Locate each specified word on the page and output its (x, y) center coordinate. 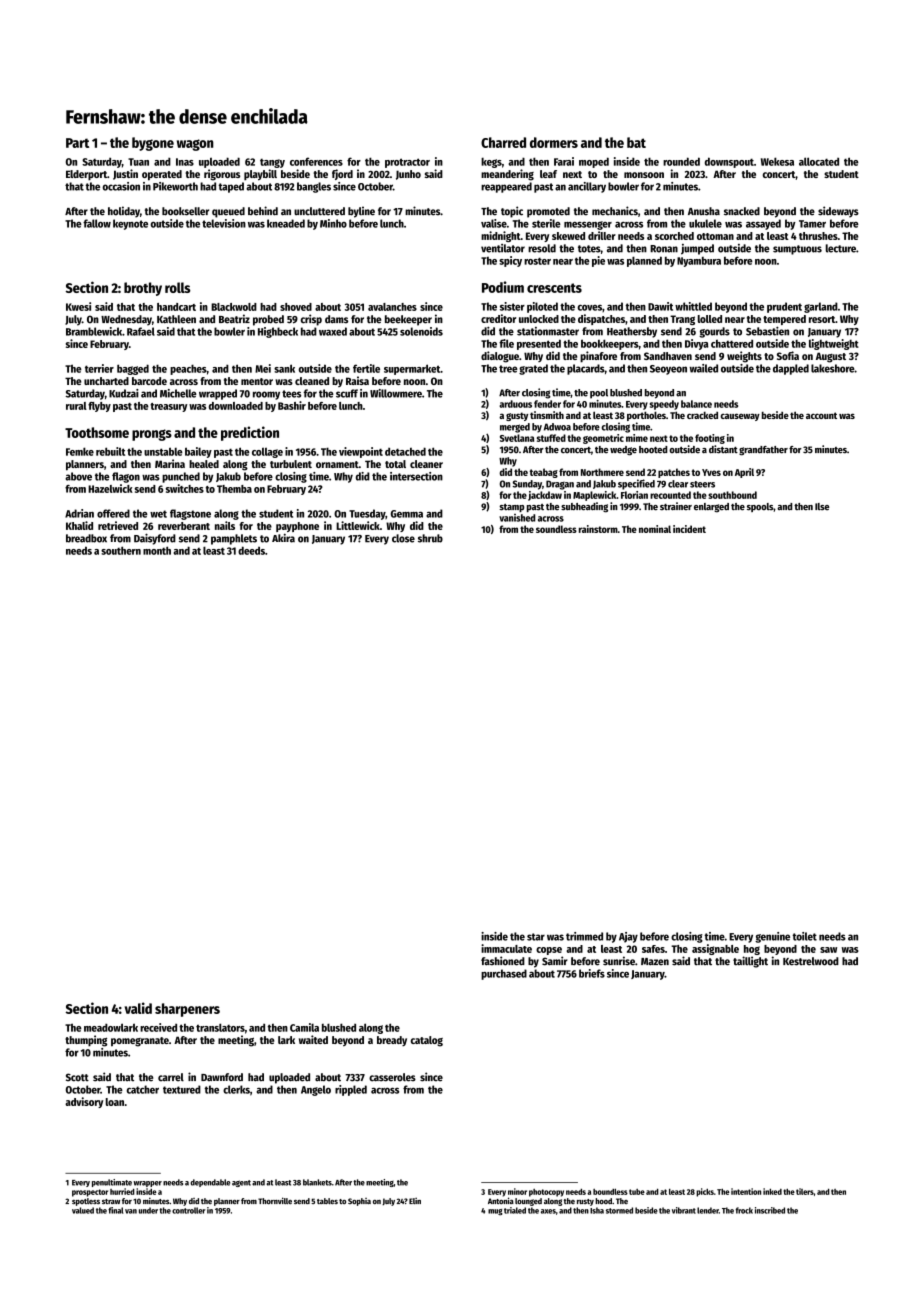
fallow (97, 223)
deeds (251, 550)
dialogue (500, 357)
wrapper (147, 1184)
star (536, 937)
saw (828, 950)
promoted (548, 212)
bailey (198, 452)
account (821, 415)
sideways (838, 212)
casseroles (392, 1077)
